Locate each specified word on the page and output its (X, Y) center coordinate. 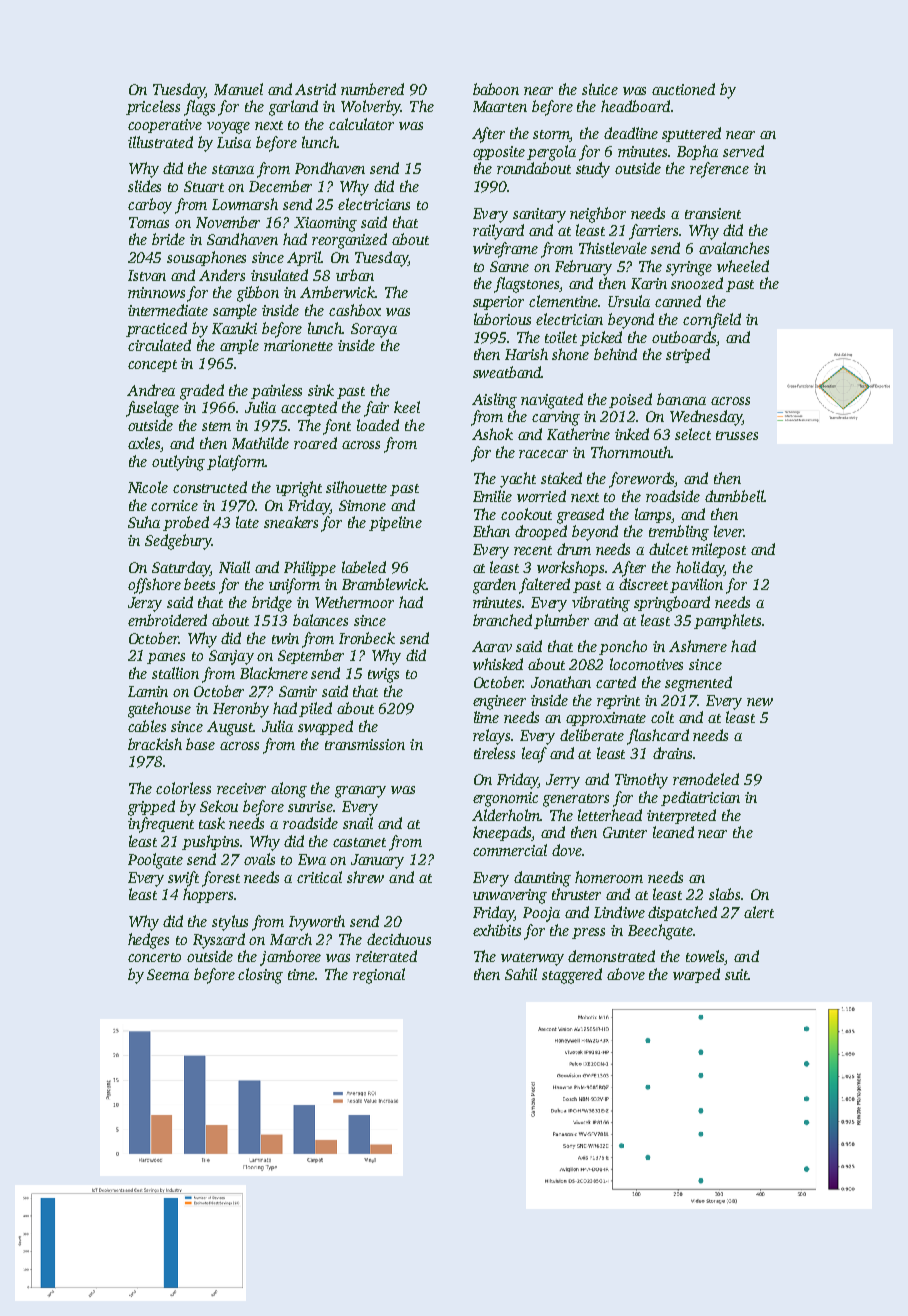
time (302, 974)
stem (216, 426)
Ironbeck (367, 638)
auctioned (683, 89)
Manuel (238, 89)
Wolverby (371, 108)
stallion (175, 673)
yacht (518, 480)
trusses (737, 435)
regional (379, 976)
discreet (643, 584)
